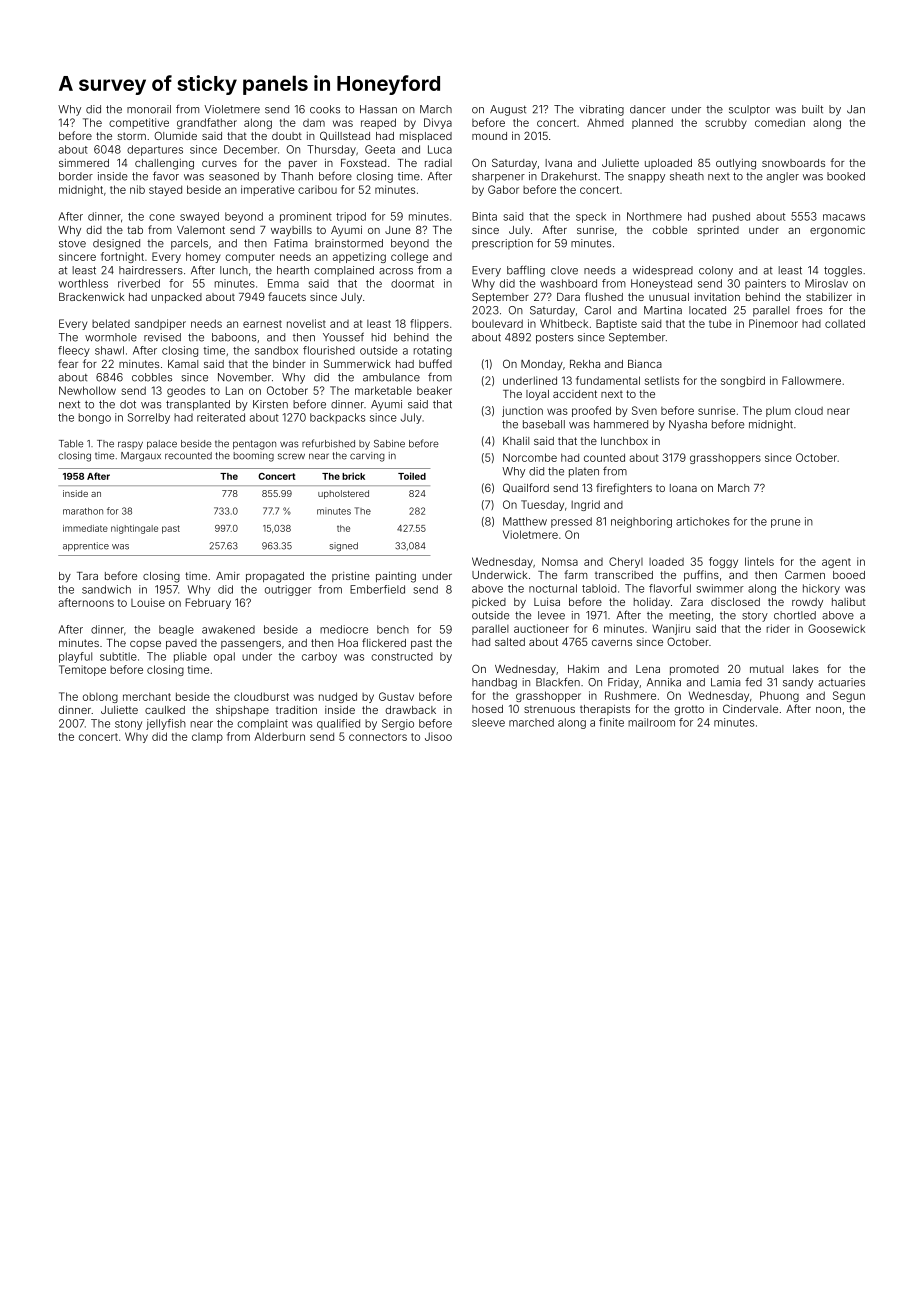 The height and width of the screenshot is (1308, 924). I want to click on Kamal, so click(183, 364).
